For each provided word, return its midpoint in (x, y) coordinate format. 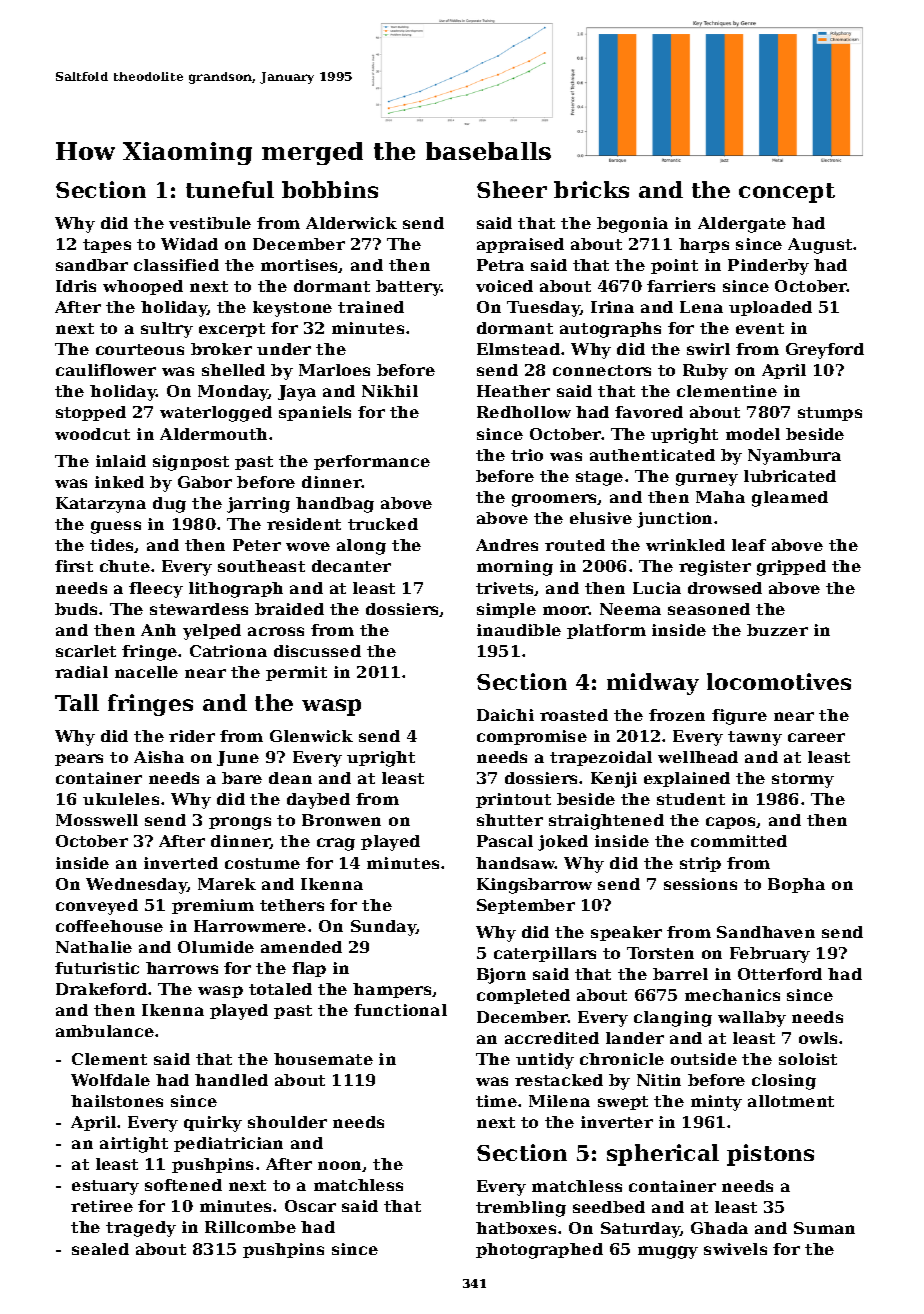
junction (674, 520)
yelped (212, 632)
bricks (591, 189)
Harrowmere (250, 926)
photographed (539, 1251)
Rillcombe (250, 1227)
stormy (803, 780)
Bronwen (341, 820)
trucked (383, 524)
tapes (107, 246)
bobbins (330, 189)
